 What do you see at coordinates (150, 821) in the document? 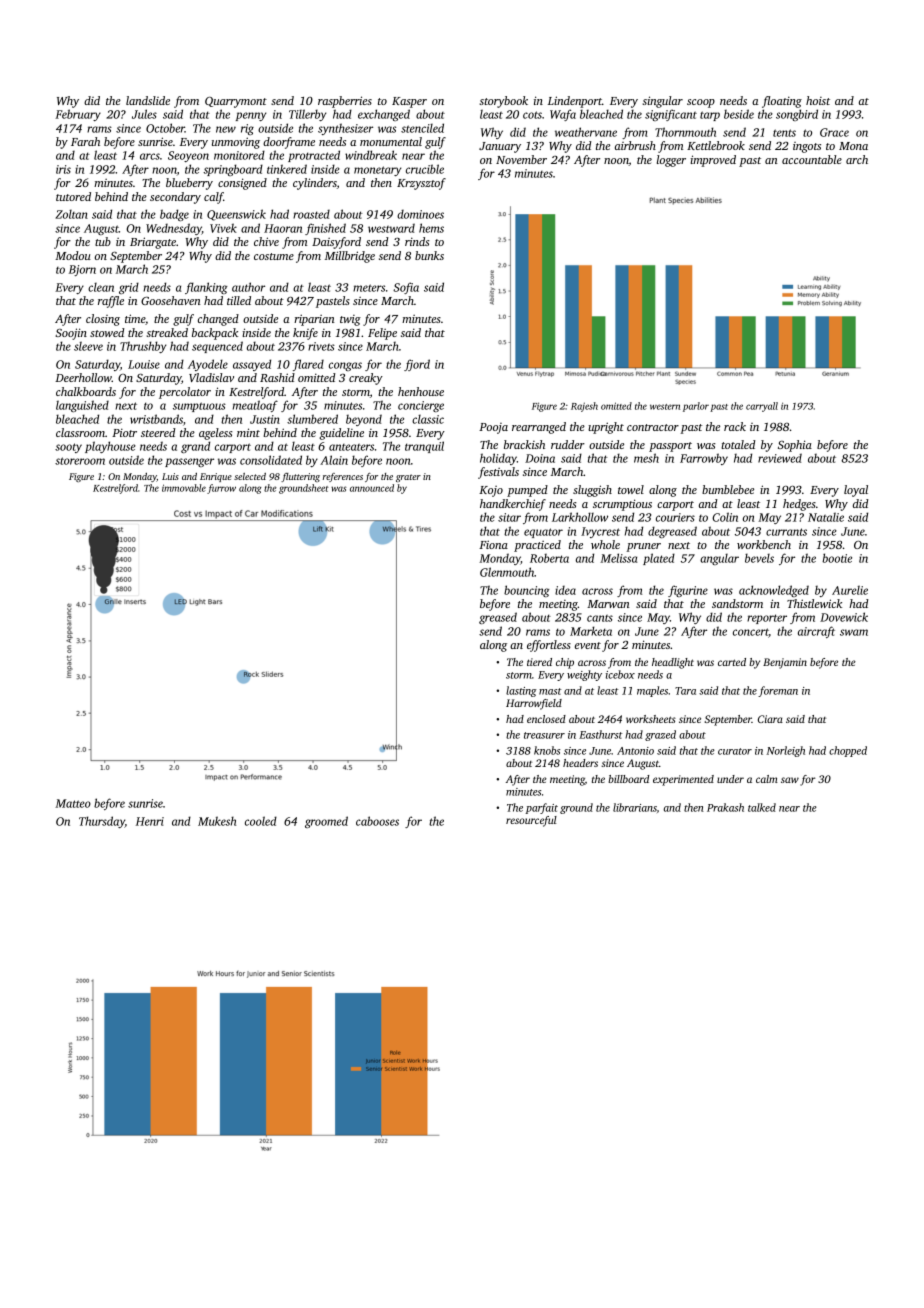
I see `Henri` at bounding box center [150, 821].
